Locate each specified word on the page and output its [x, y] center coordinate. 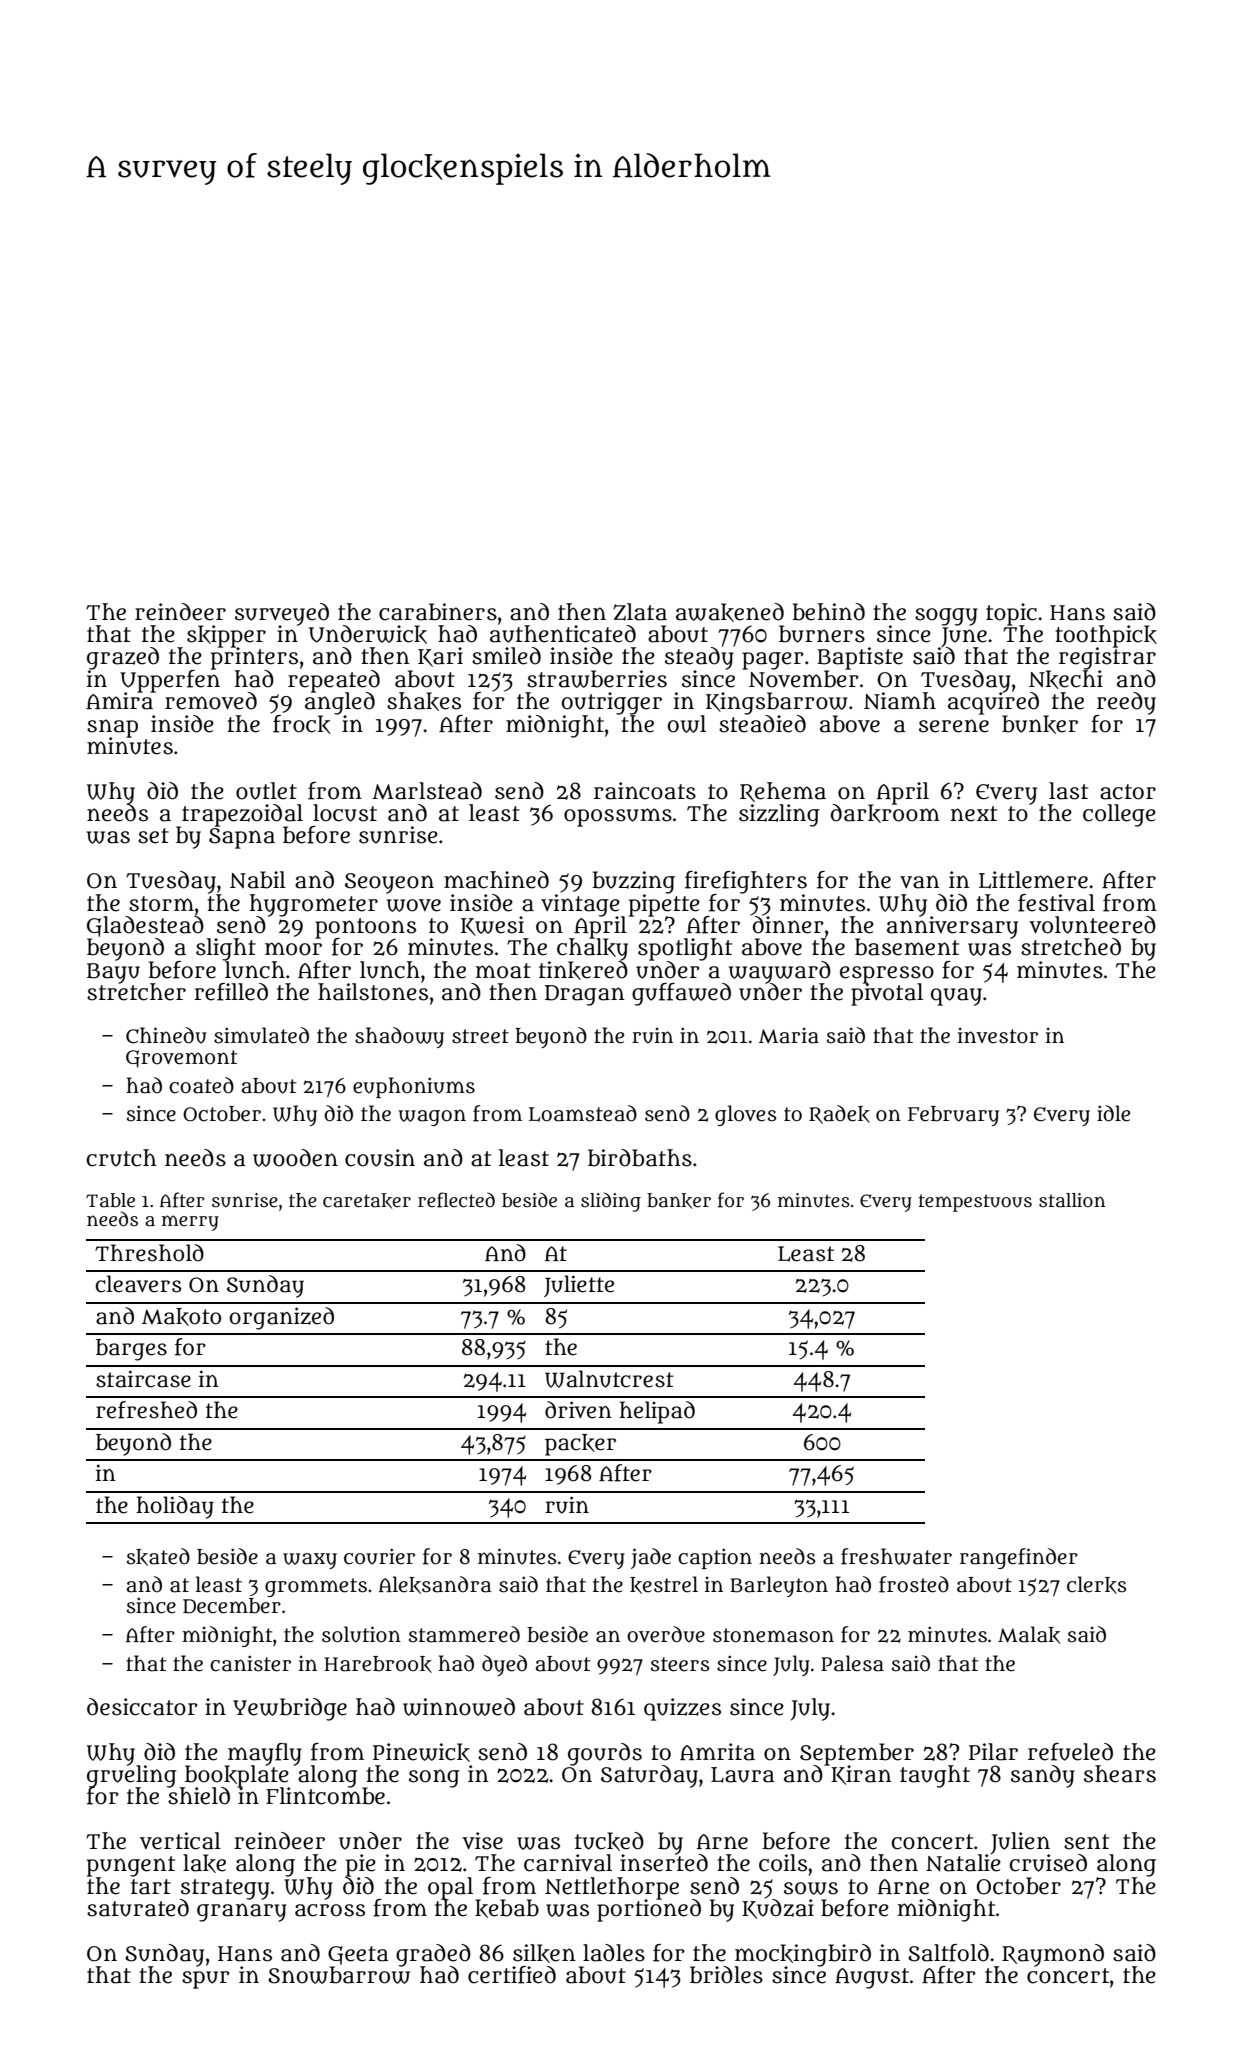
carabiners [438, 612]
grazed [123, 658]
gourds [605, 1754]
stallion [1072, 1200]
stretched [1071, 947]
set [153, 836]
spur [206, 1980]
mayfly [265, 1754]
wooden [295, 1158]
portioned [649, 1910]
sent [1086, 1842]
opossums [618, 817]
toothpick [1106, 636]
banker [679, 1201]
